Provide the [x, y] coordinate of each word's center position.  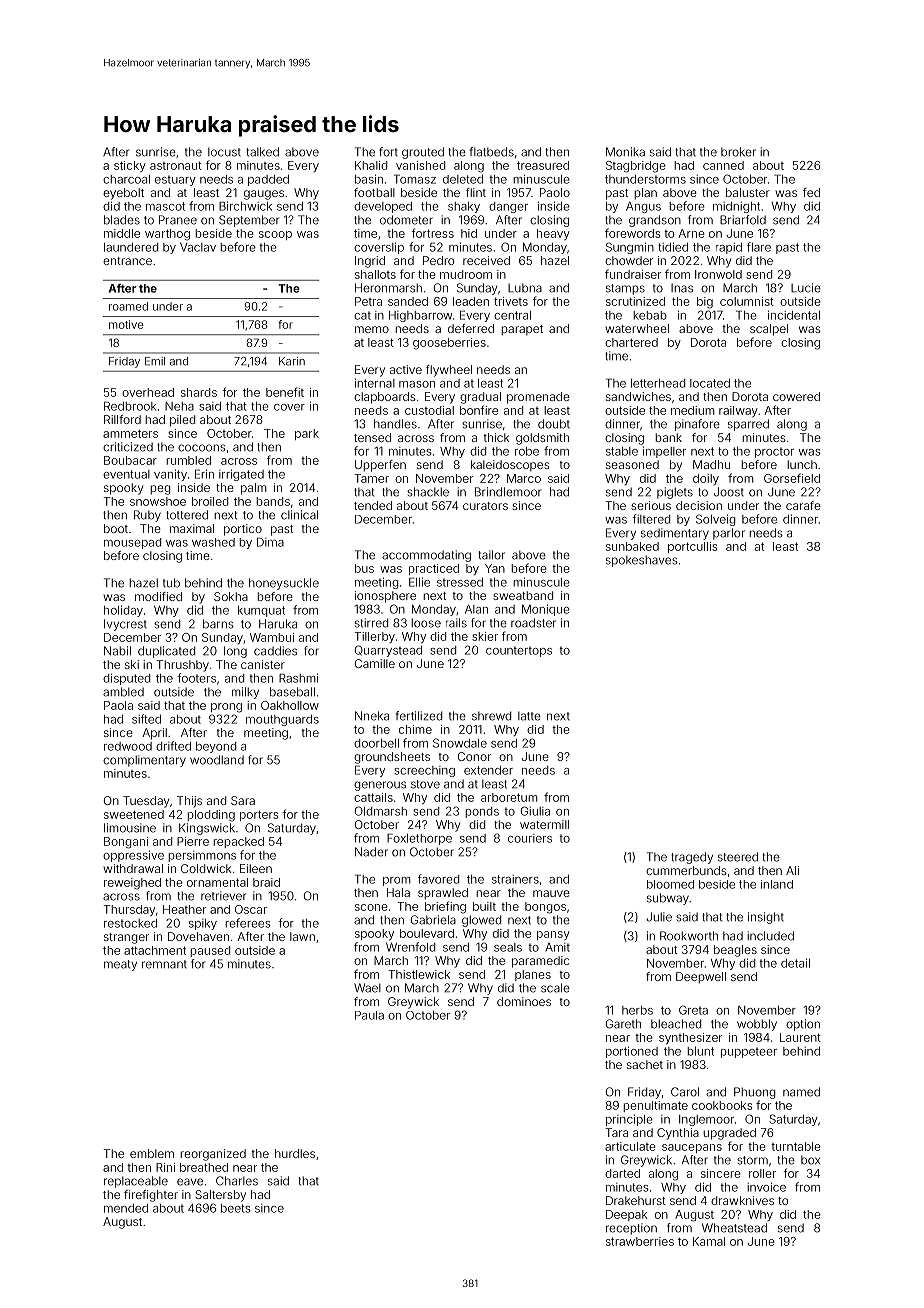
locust [224, 152]
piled [182, 421]
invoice [766, 1187]
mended [126, 1208]
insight [766, 918]
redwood [128, 746]
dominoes [524, 1001]
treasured [543, 165]
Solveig [716, 520]
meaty [120, 965]
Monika [625, 152]
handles [395, 424]
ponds [482, 812]
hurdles [295, 1153]
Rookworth [689, 936]
